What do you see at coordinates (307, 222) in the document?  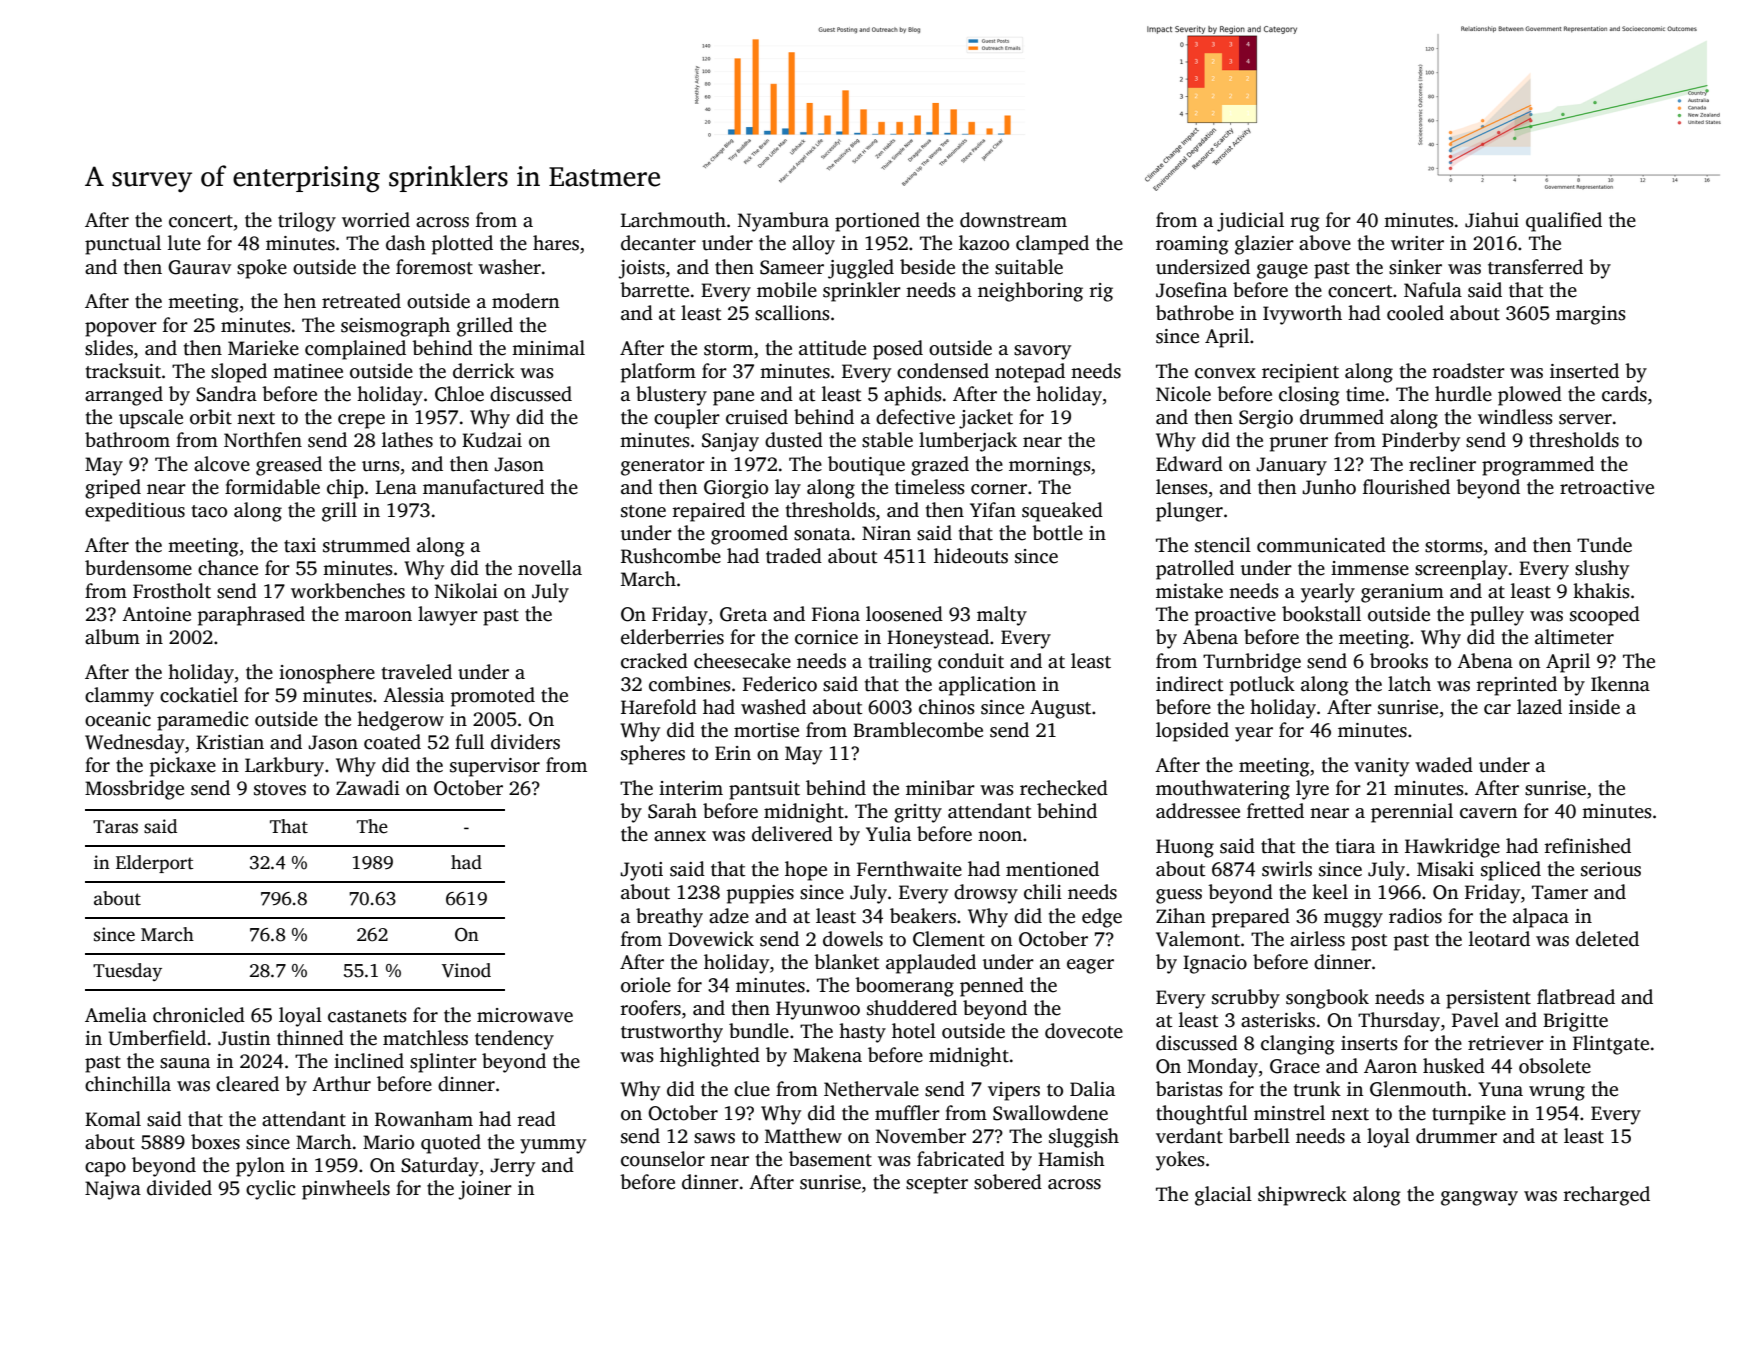 I see `trilogy` at bounding box center [307, 222].
